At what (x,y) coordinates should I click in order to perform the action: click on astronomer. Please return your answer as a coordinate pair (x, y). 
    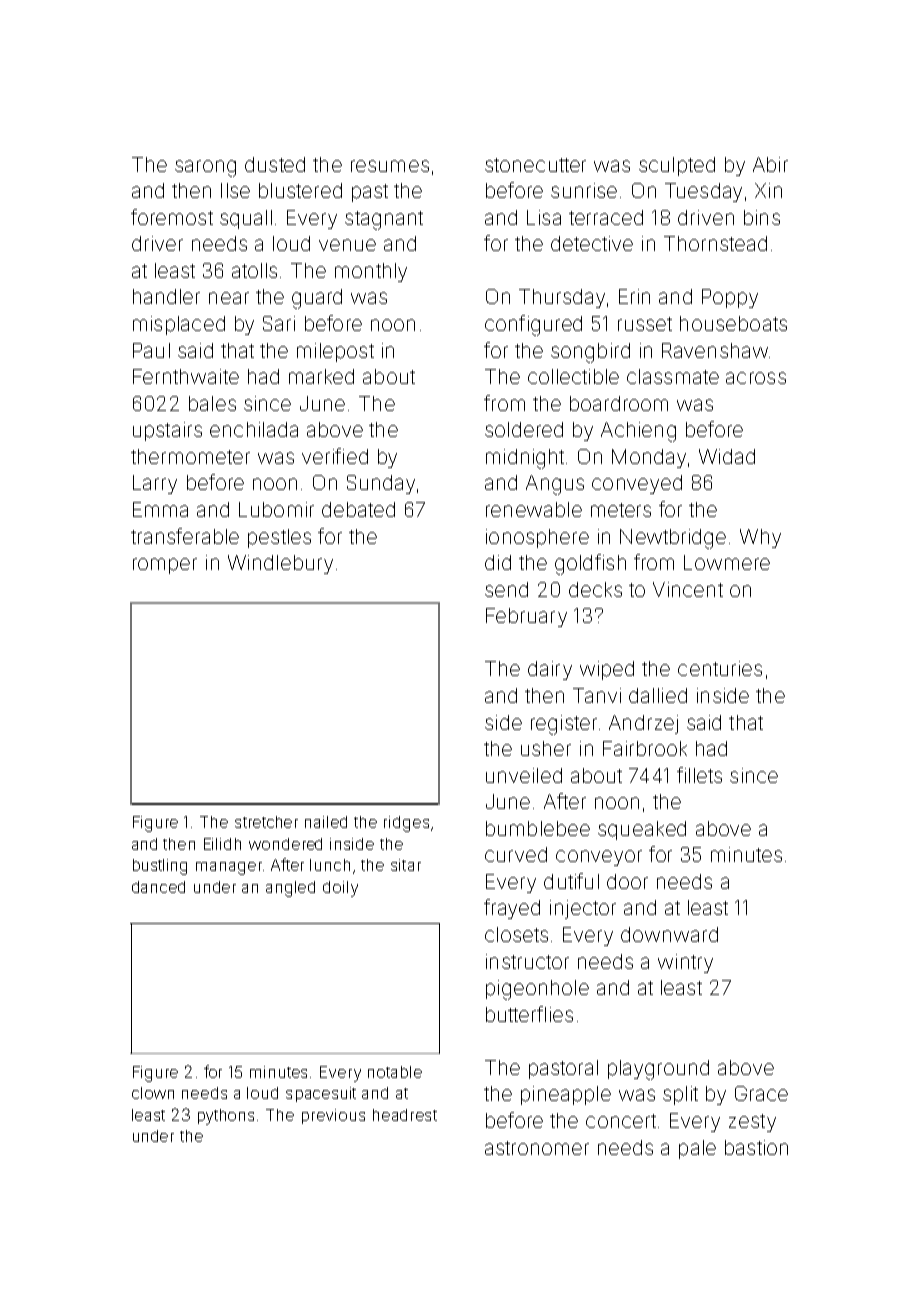
    Looking at the image, I should click on (537, 1148).
